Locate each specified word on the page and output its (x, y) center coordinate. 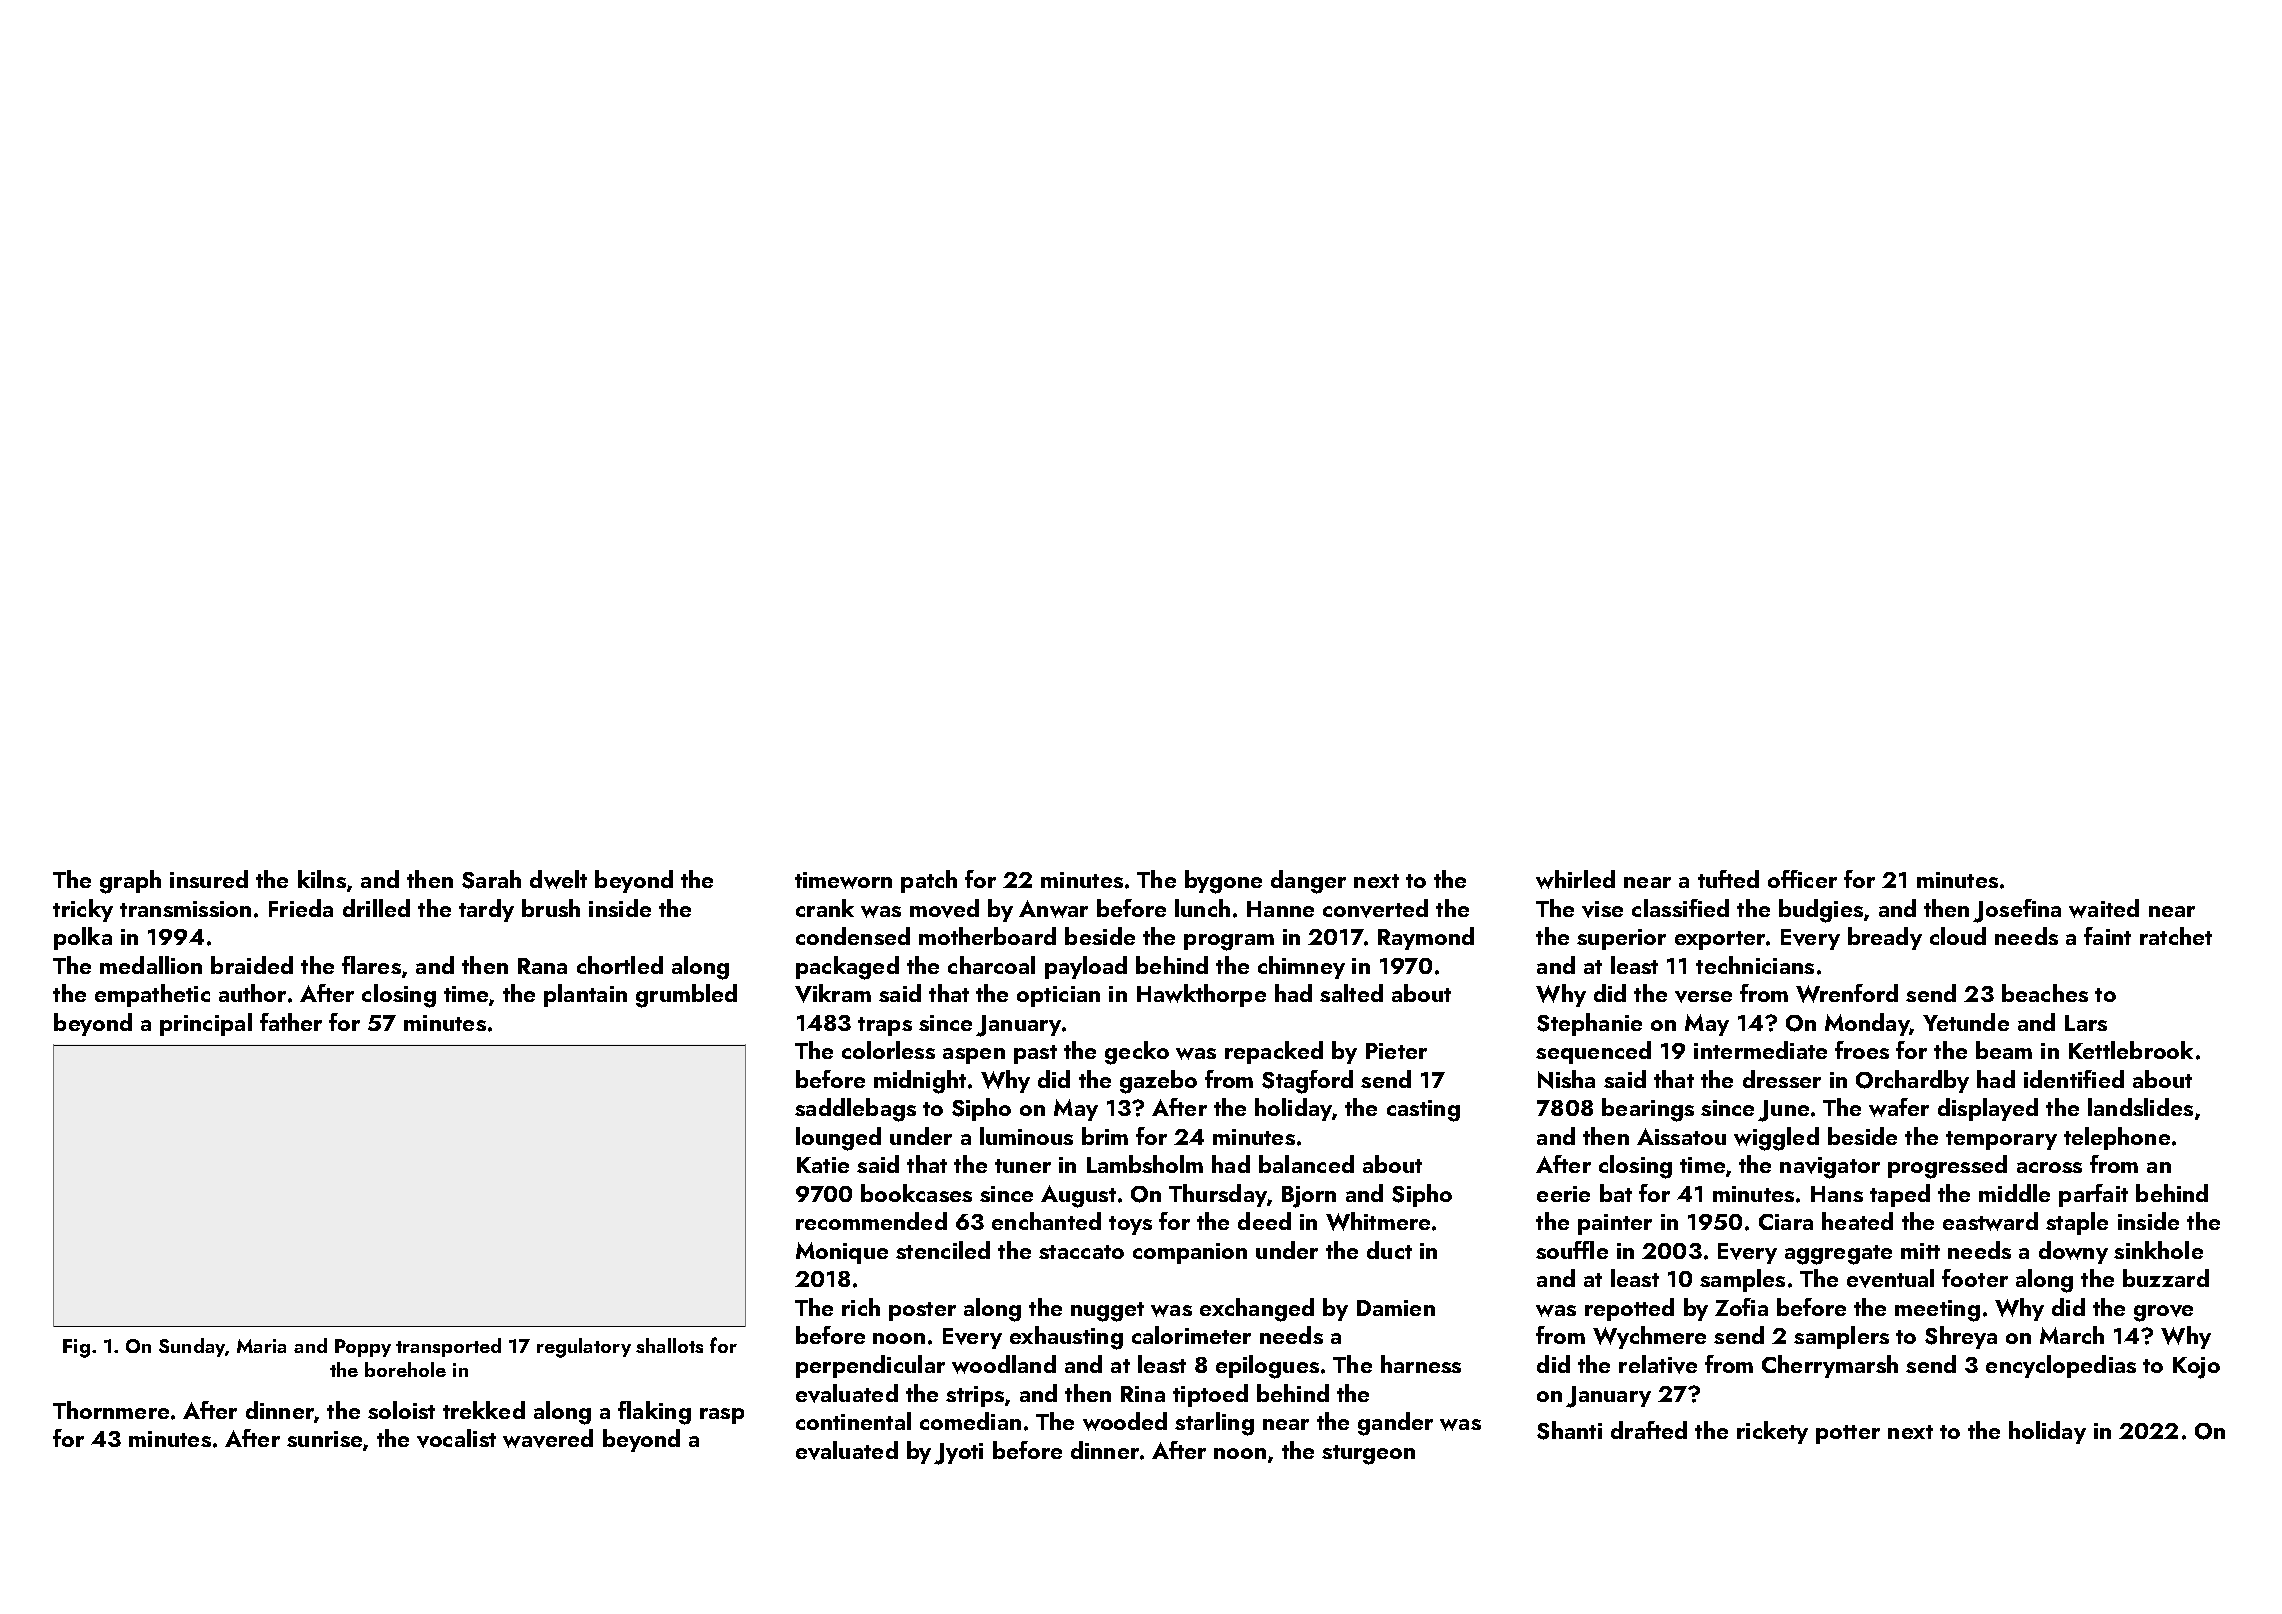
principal (206, 1024)
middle (2014, 1193)
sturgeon (1368, 1455)
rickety (1772, 1432)
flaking (654, 1413)
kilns (322, 879)
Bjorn (1309, 1197)
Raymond (1426, 938)
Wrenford (1847, 993)
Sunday (192, 1347)
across (2049, 1167)
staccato (1081, 1252)
